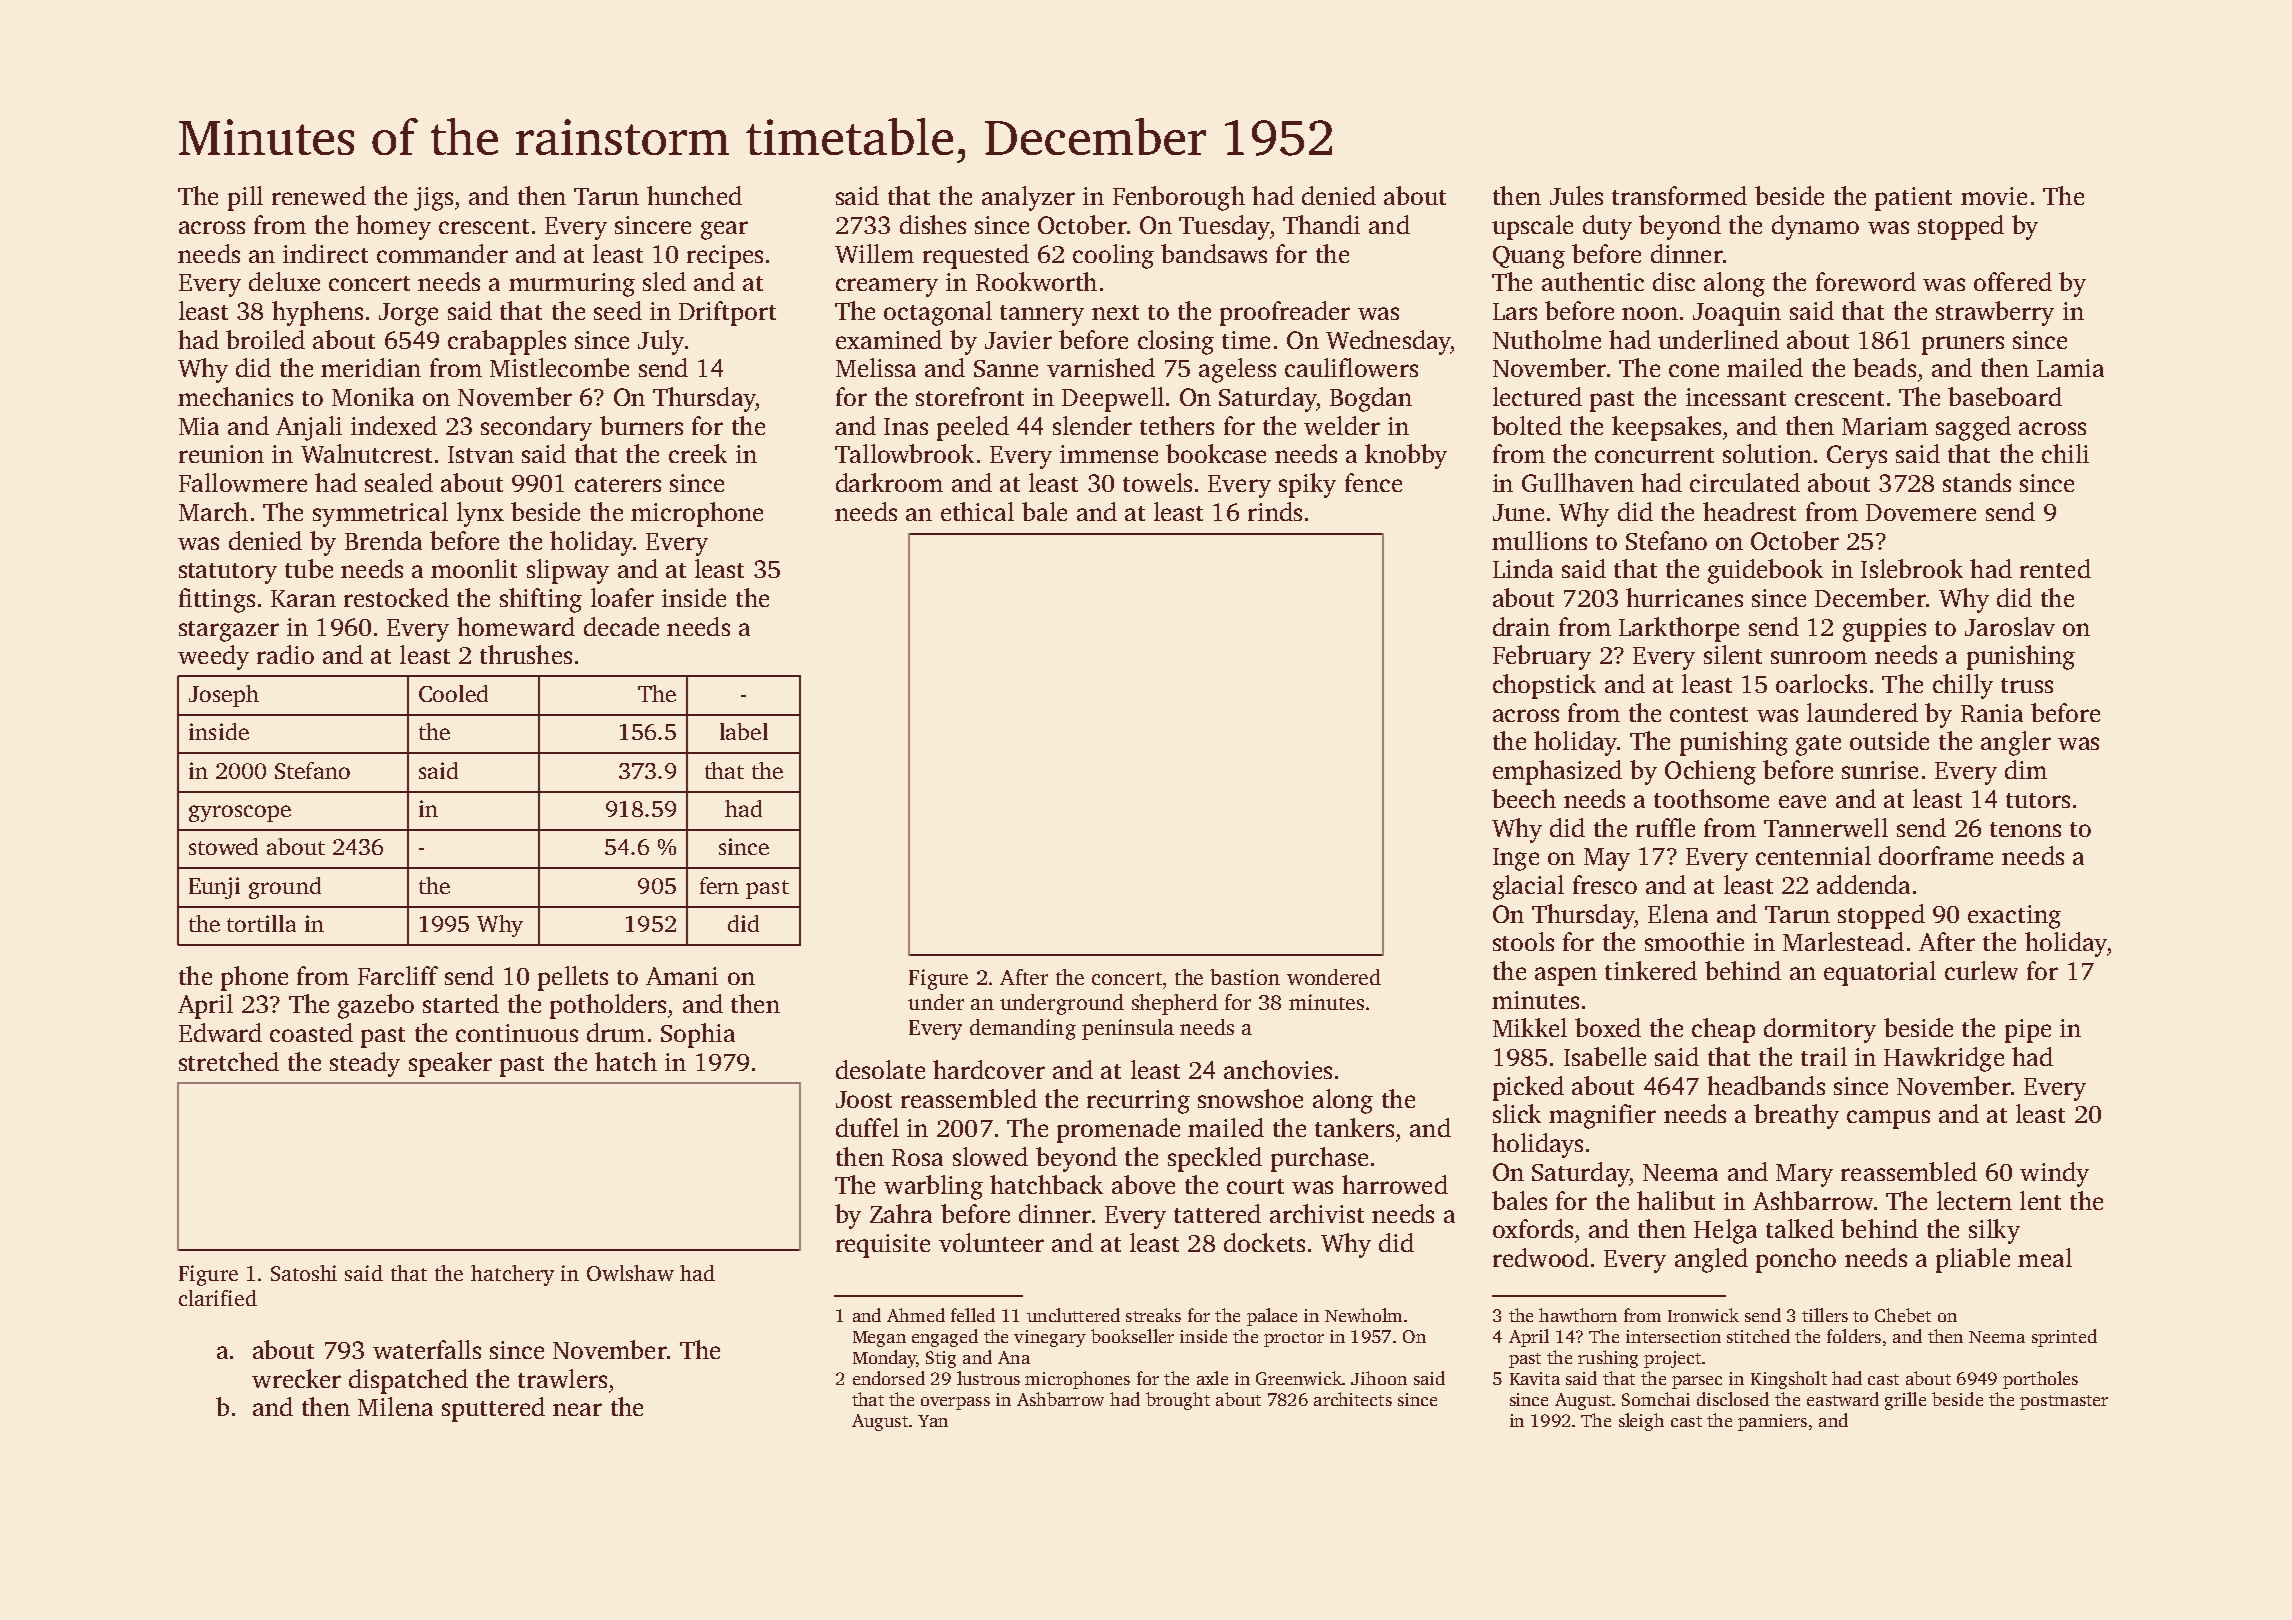 This screenshot has width=2292, height=1620. What do you see at coordinates (2014, 917) in the screenshot?
I see `exacting` at bounding box center [2014, 917].
